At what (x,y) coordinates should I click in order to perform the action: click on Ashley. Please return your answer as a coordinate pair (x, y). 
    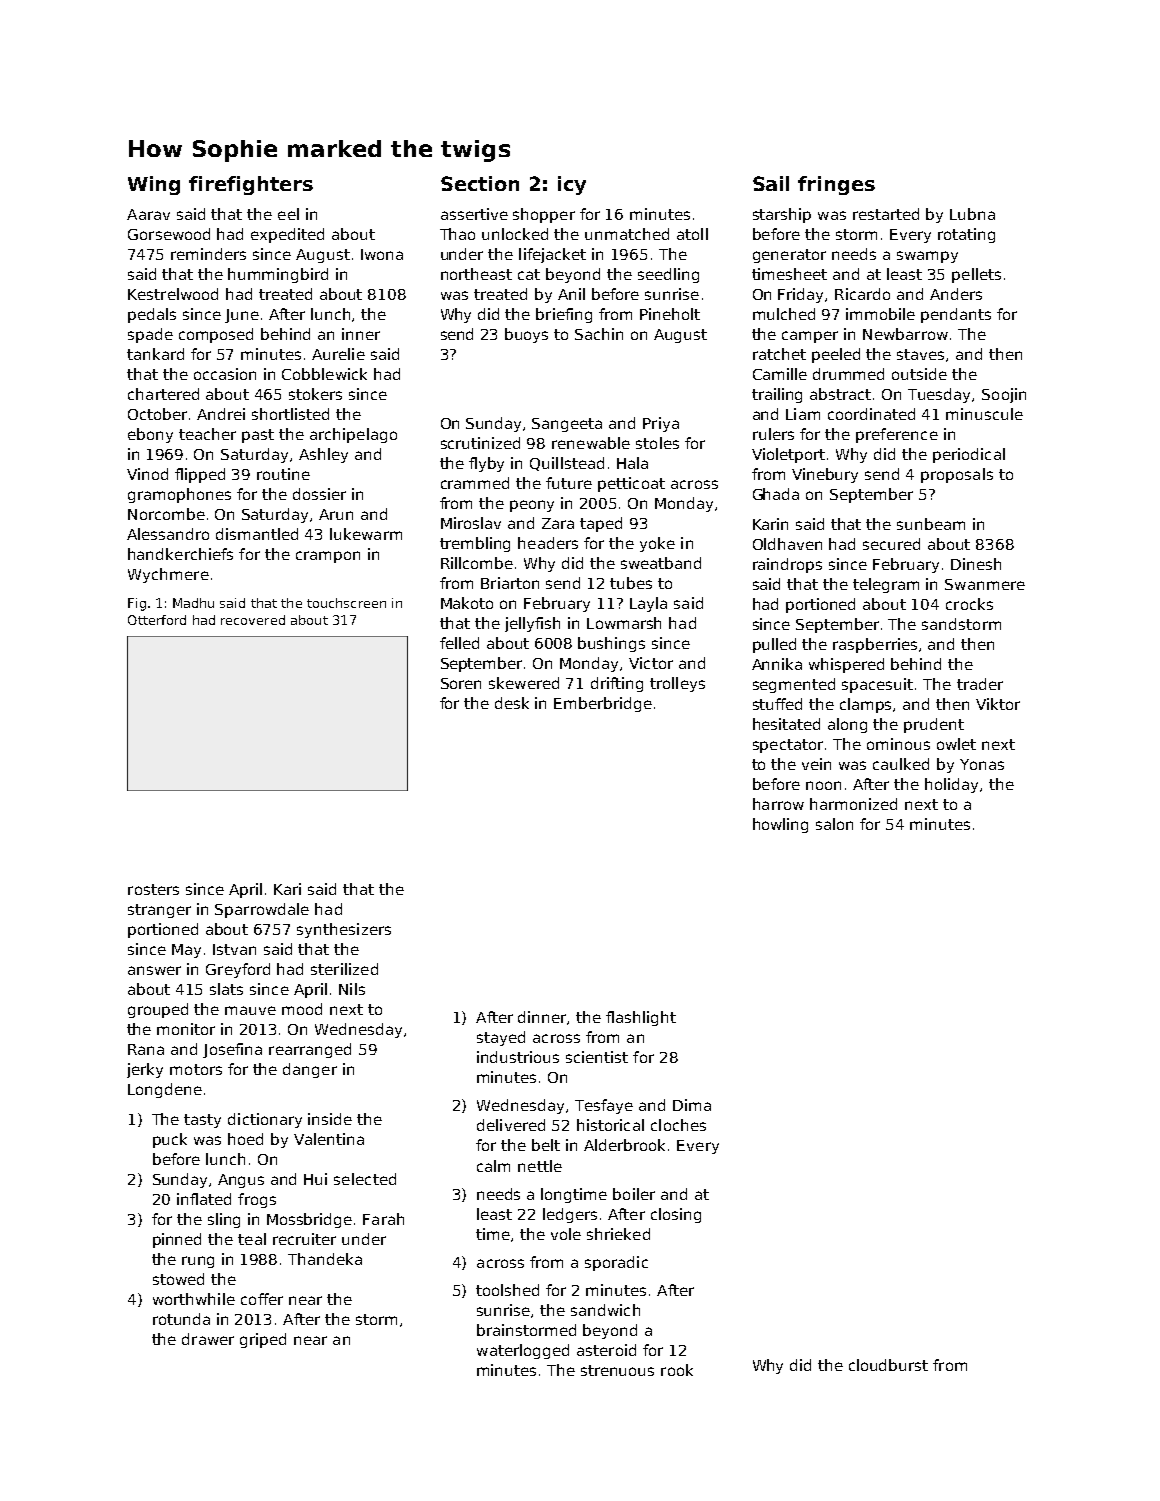
    Looking at the image, I should click on (323, 455).
